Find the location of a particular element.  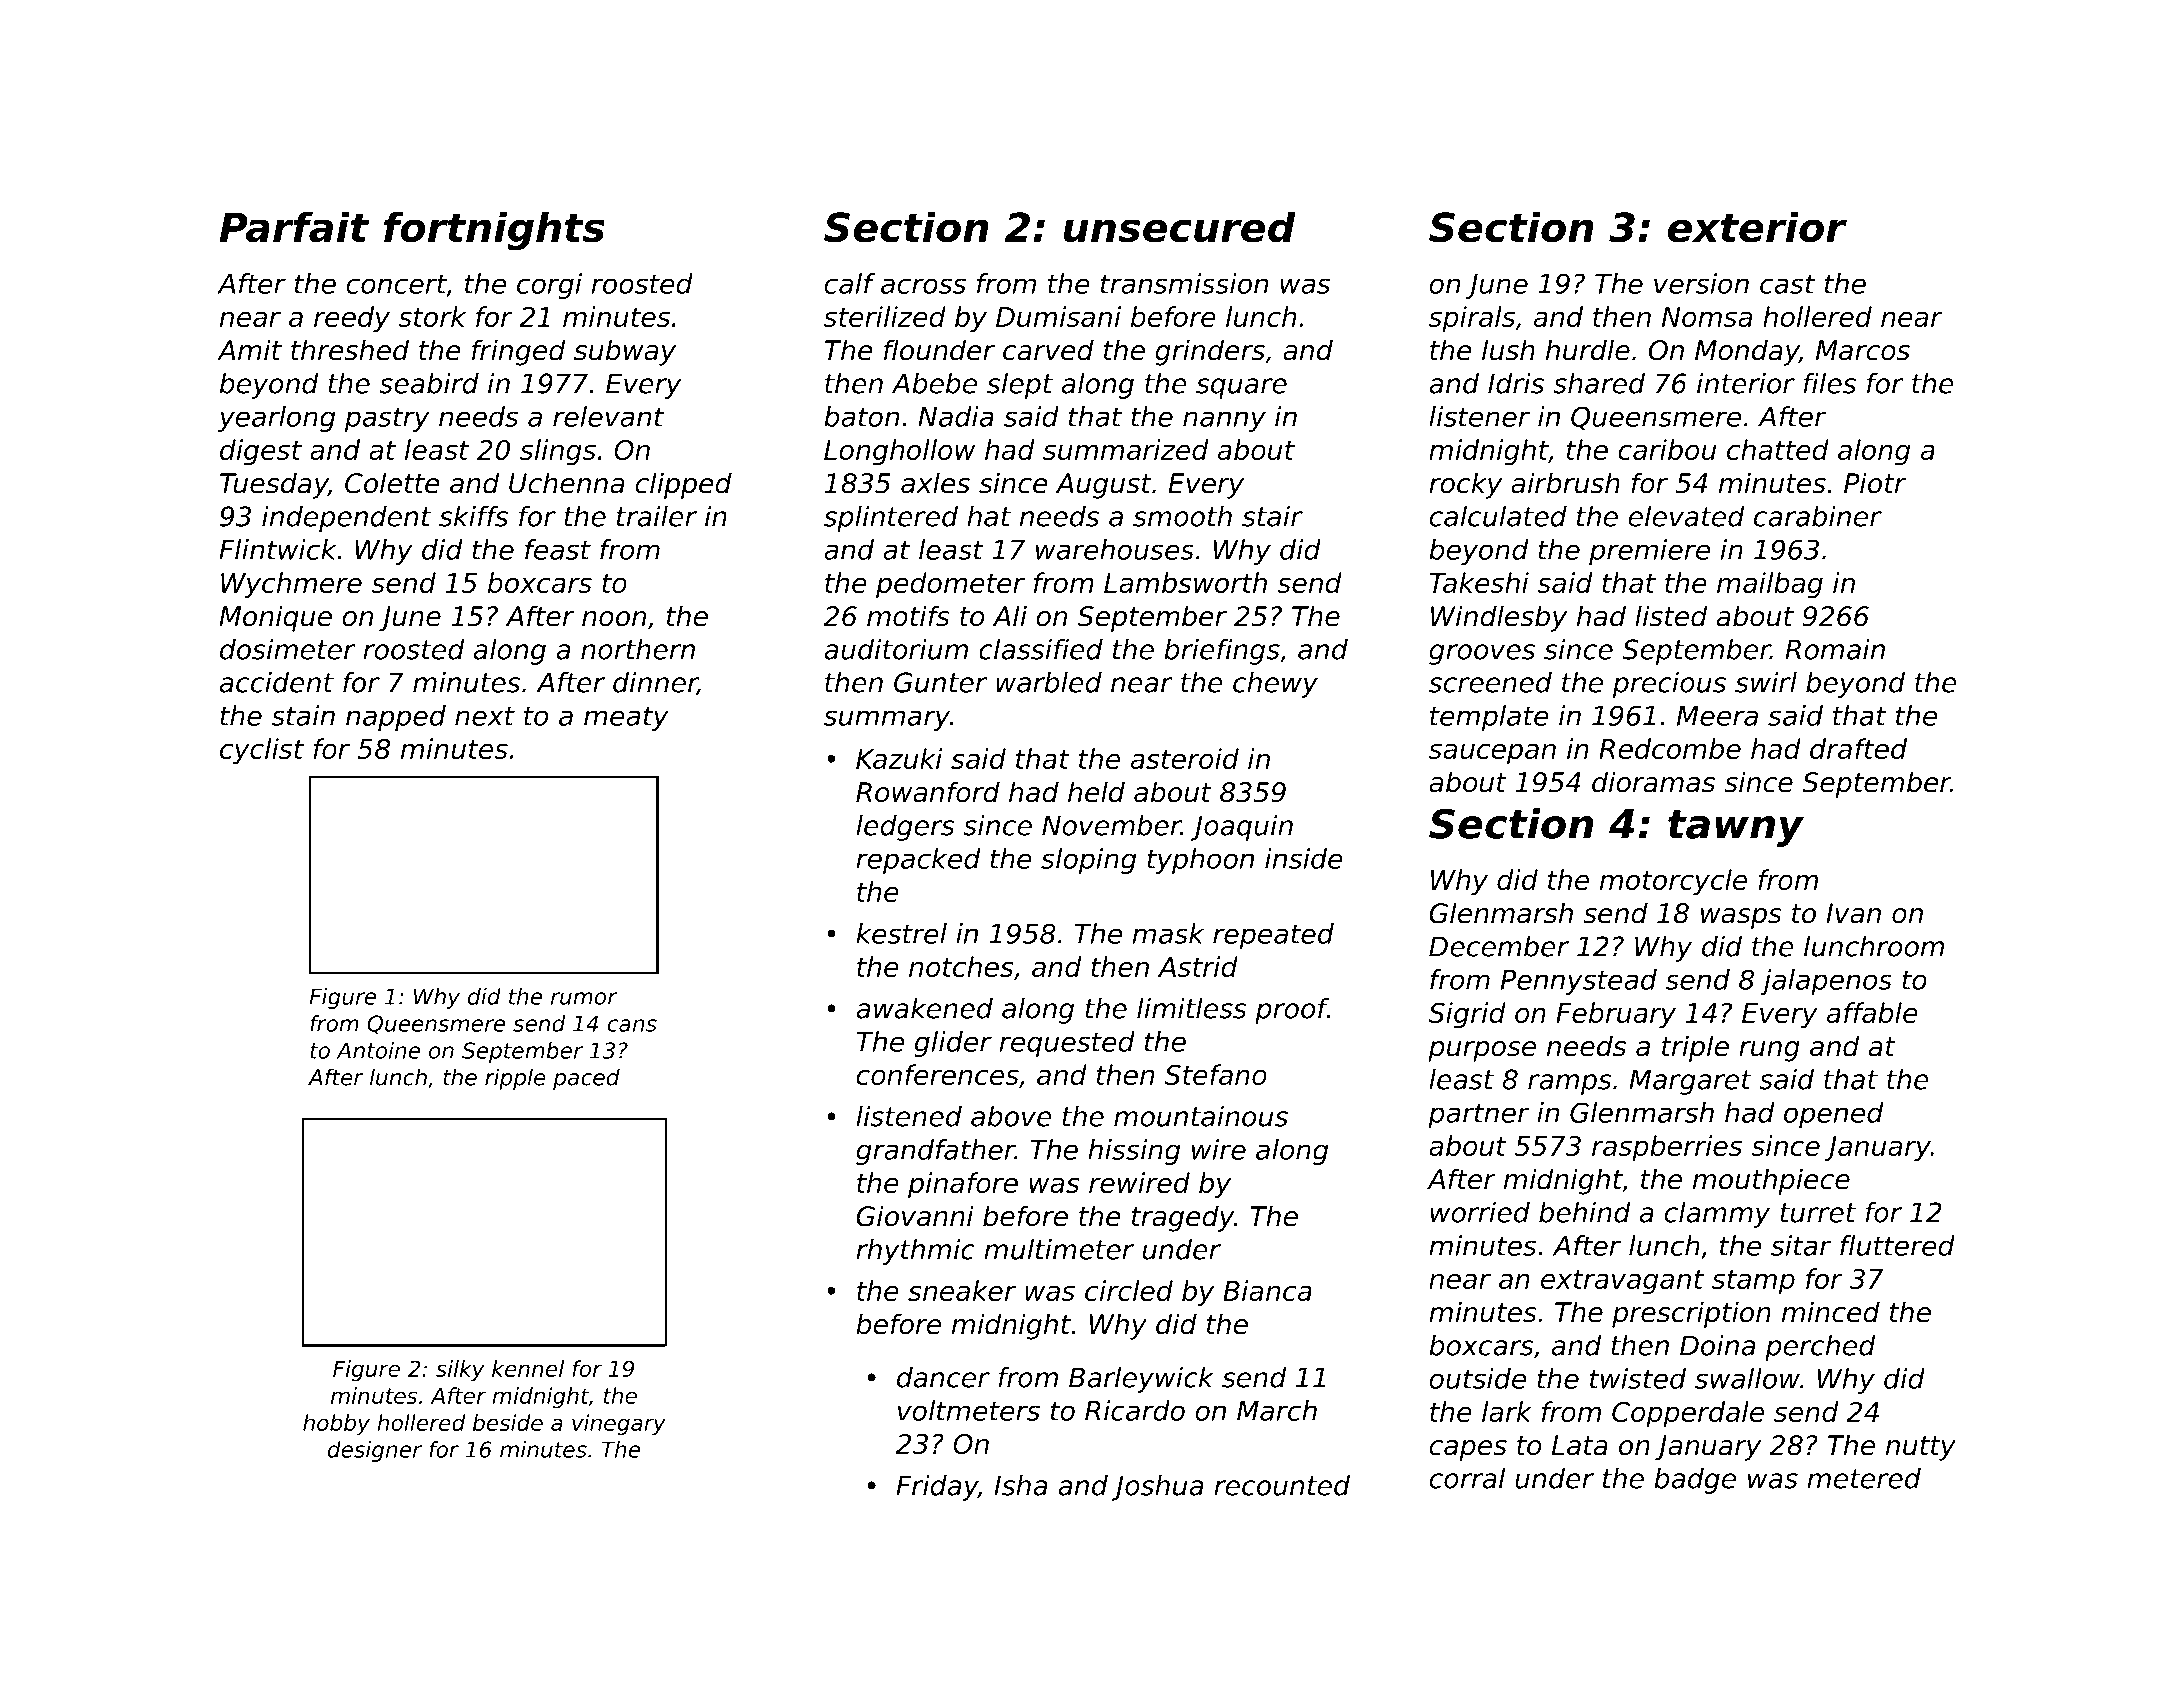

designer is located at coordinates (375, 1451).
